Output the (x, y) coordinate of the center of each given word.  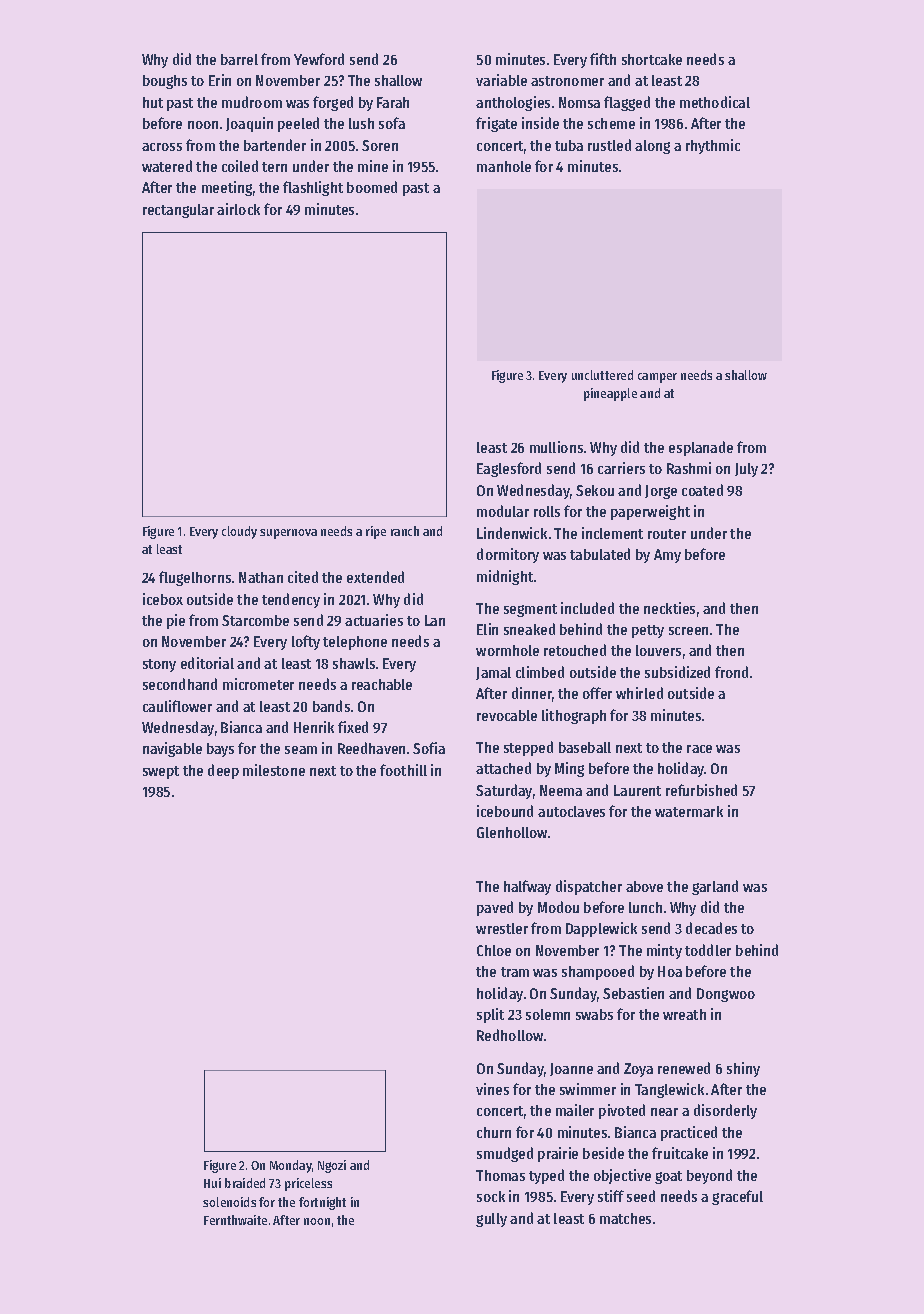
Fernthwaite (235, 1220)
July (746, 470)
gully (491, 1220)
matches (625, 1218)
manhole (504, 166)
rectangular (178, 211)
